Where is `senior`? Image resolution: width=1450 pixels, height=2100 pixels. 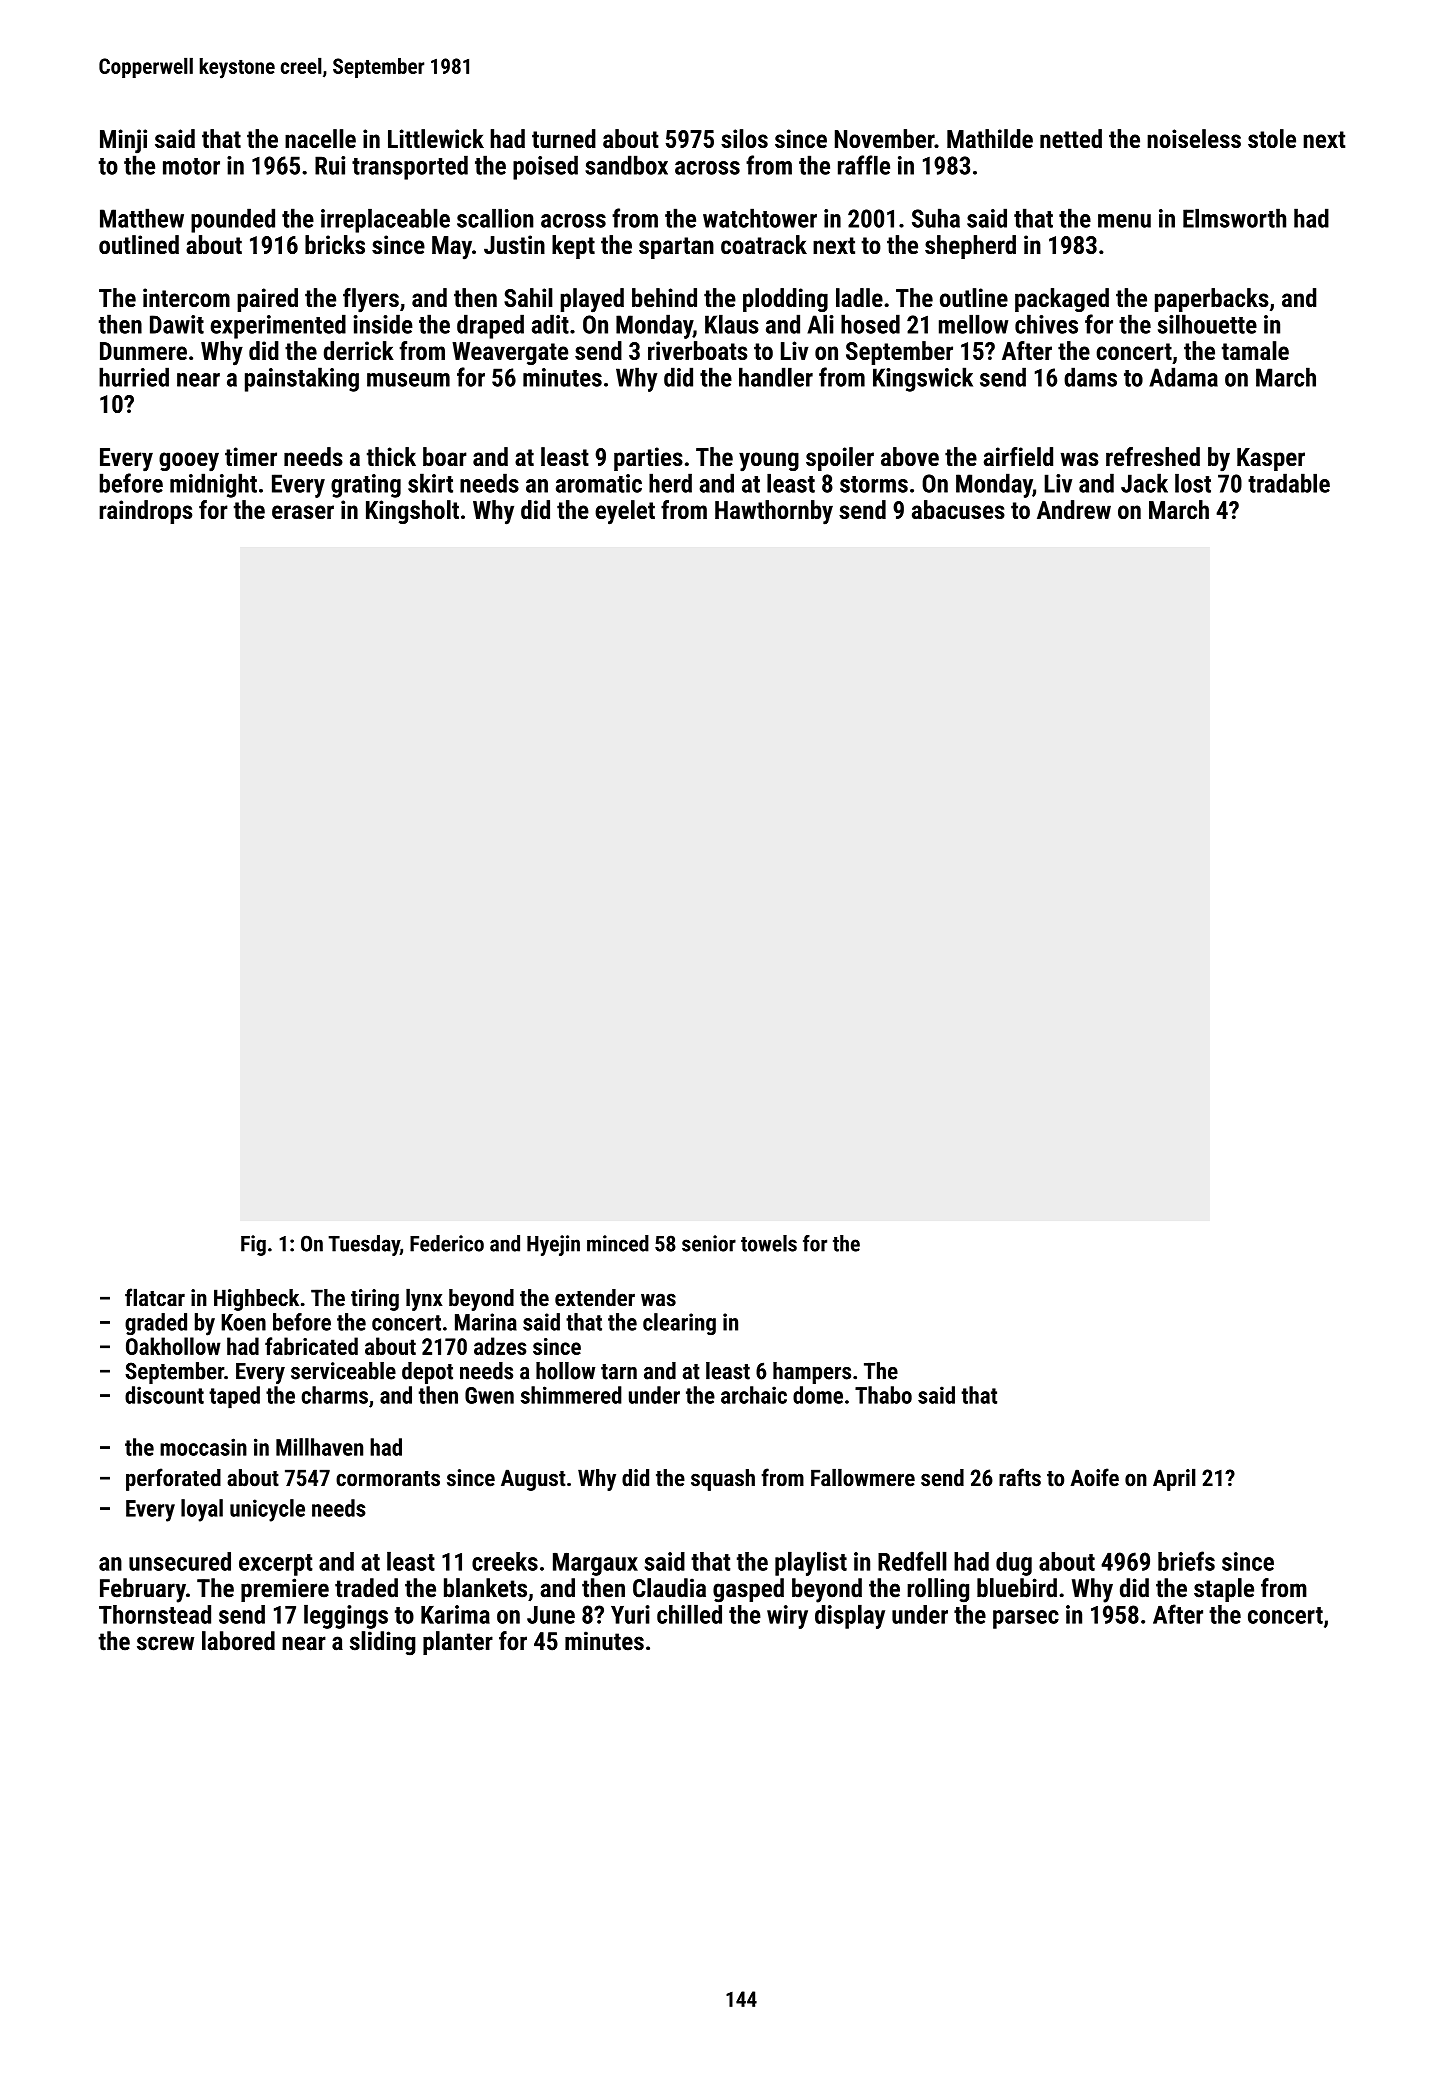
senior is located at coordinates (709, 1243).
